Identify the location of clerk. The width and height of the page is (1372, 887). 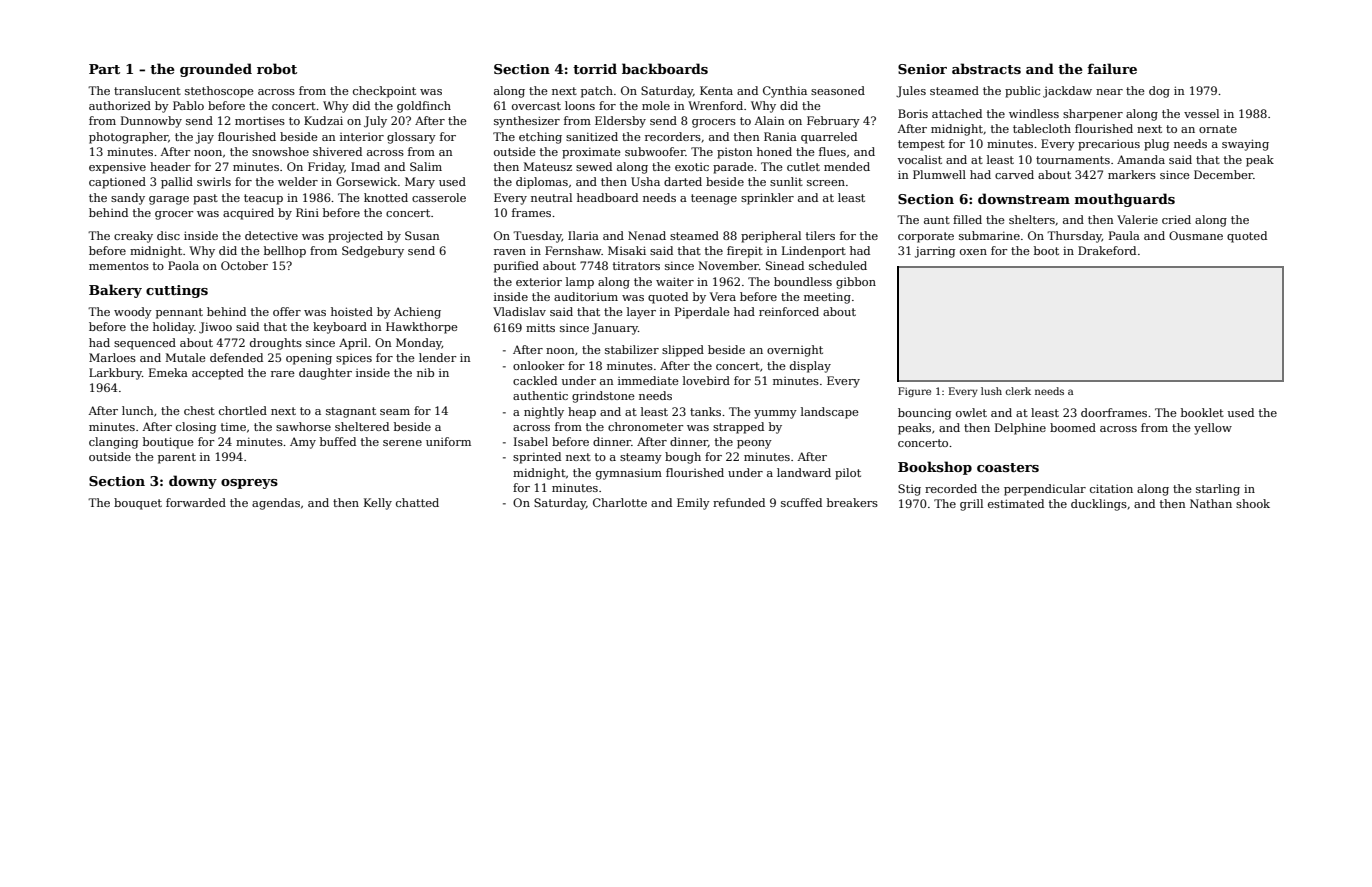
(1018, 391).
